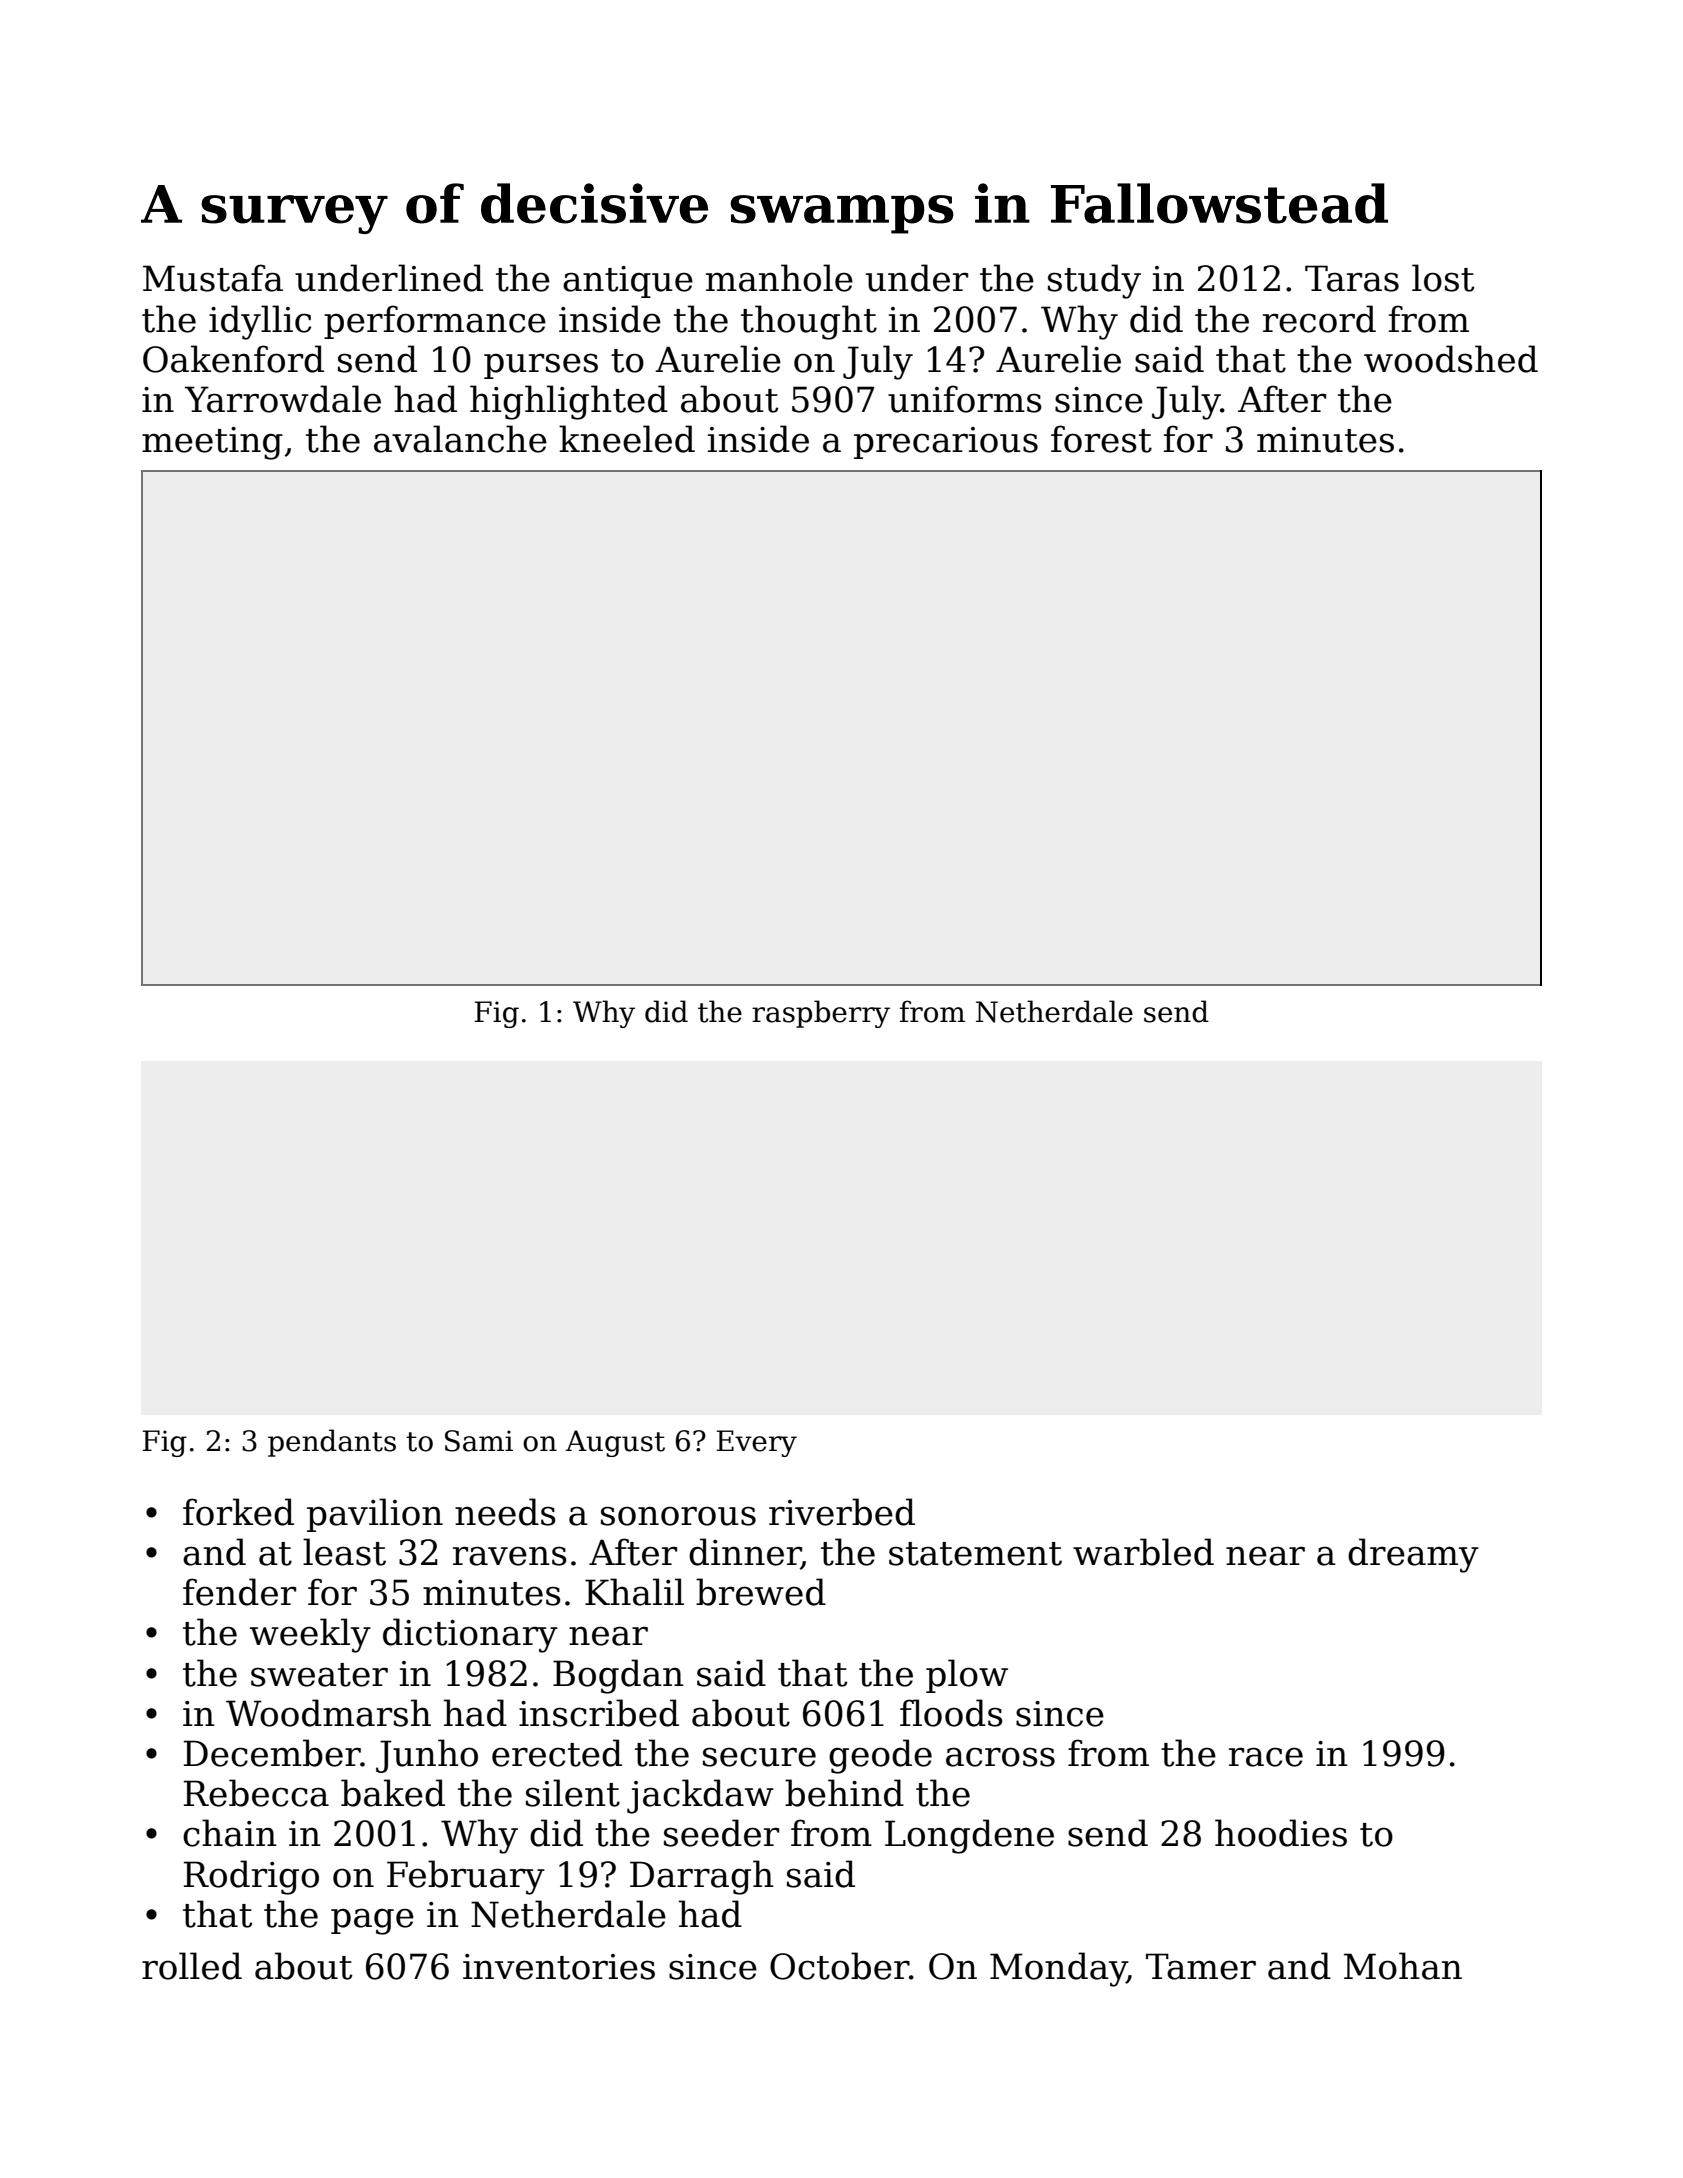 The width and height of the document is (1683, 2178). I want to click on forest, so click(1101, 439).
